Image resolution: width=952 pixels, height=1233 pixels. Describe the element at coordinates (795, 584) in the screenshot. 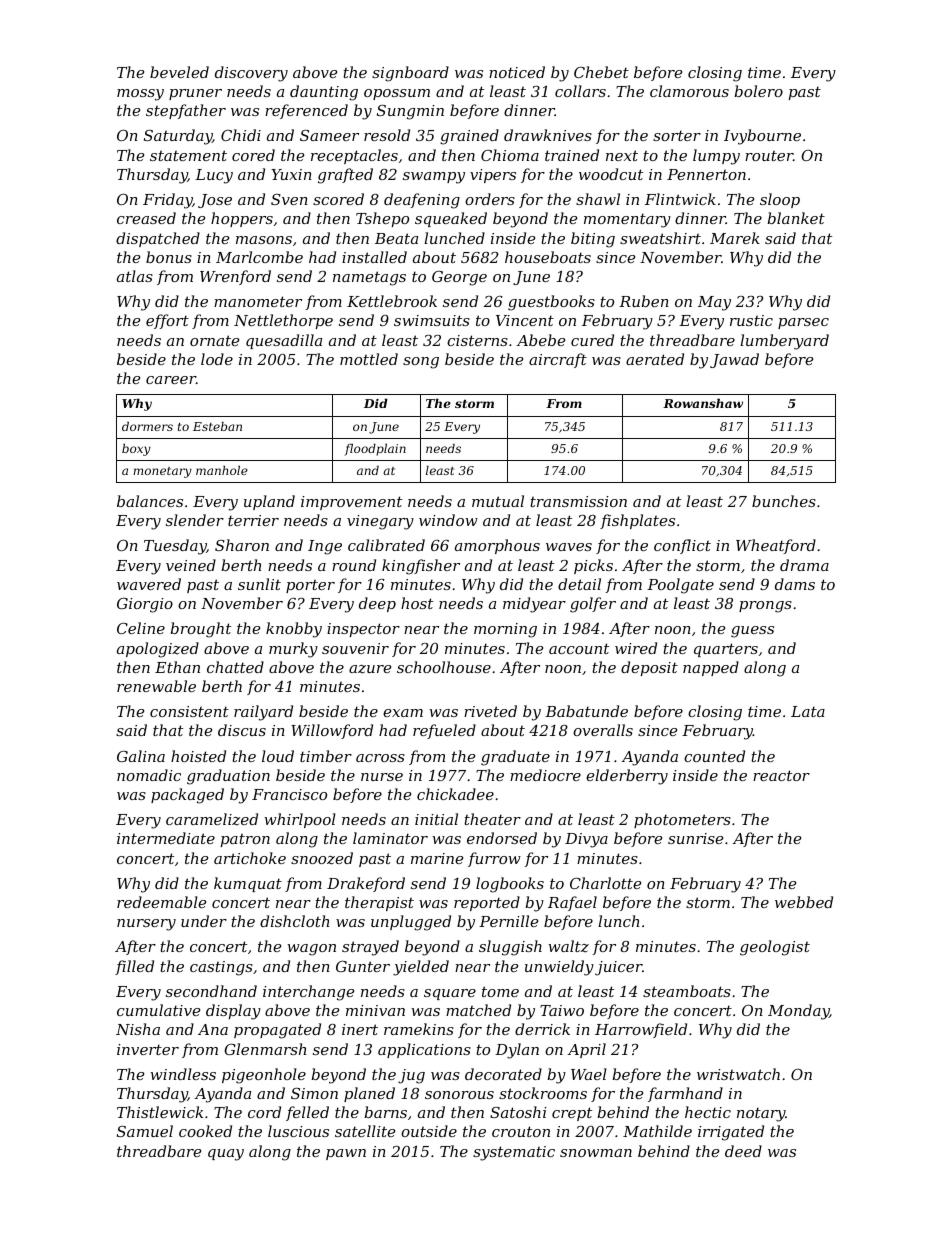

I see `dams` at that location.
